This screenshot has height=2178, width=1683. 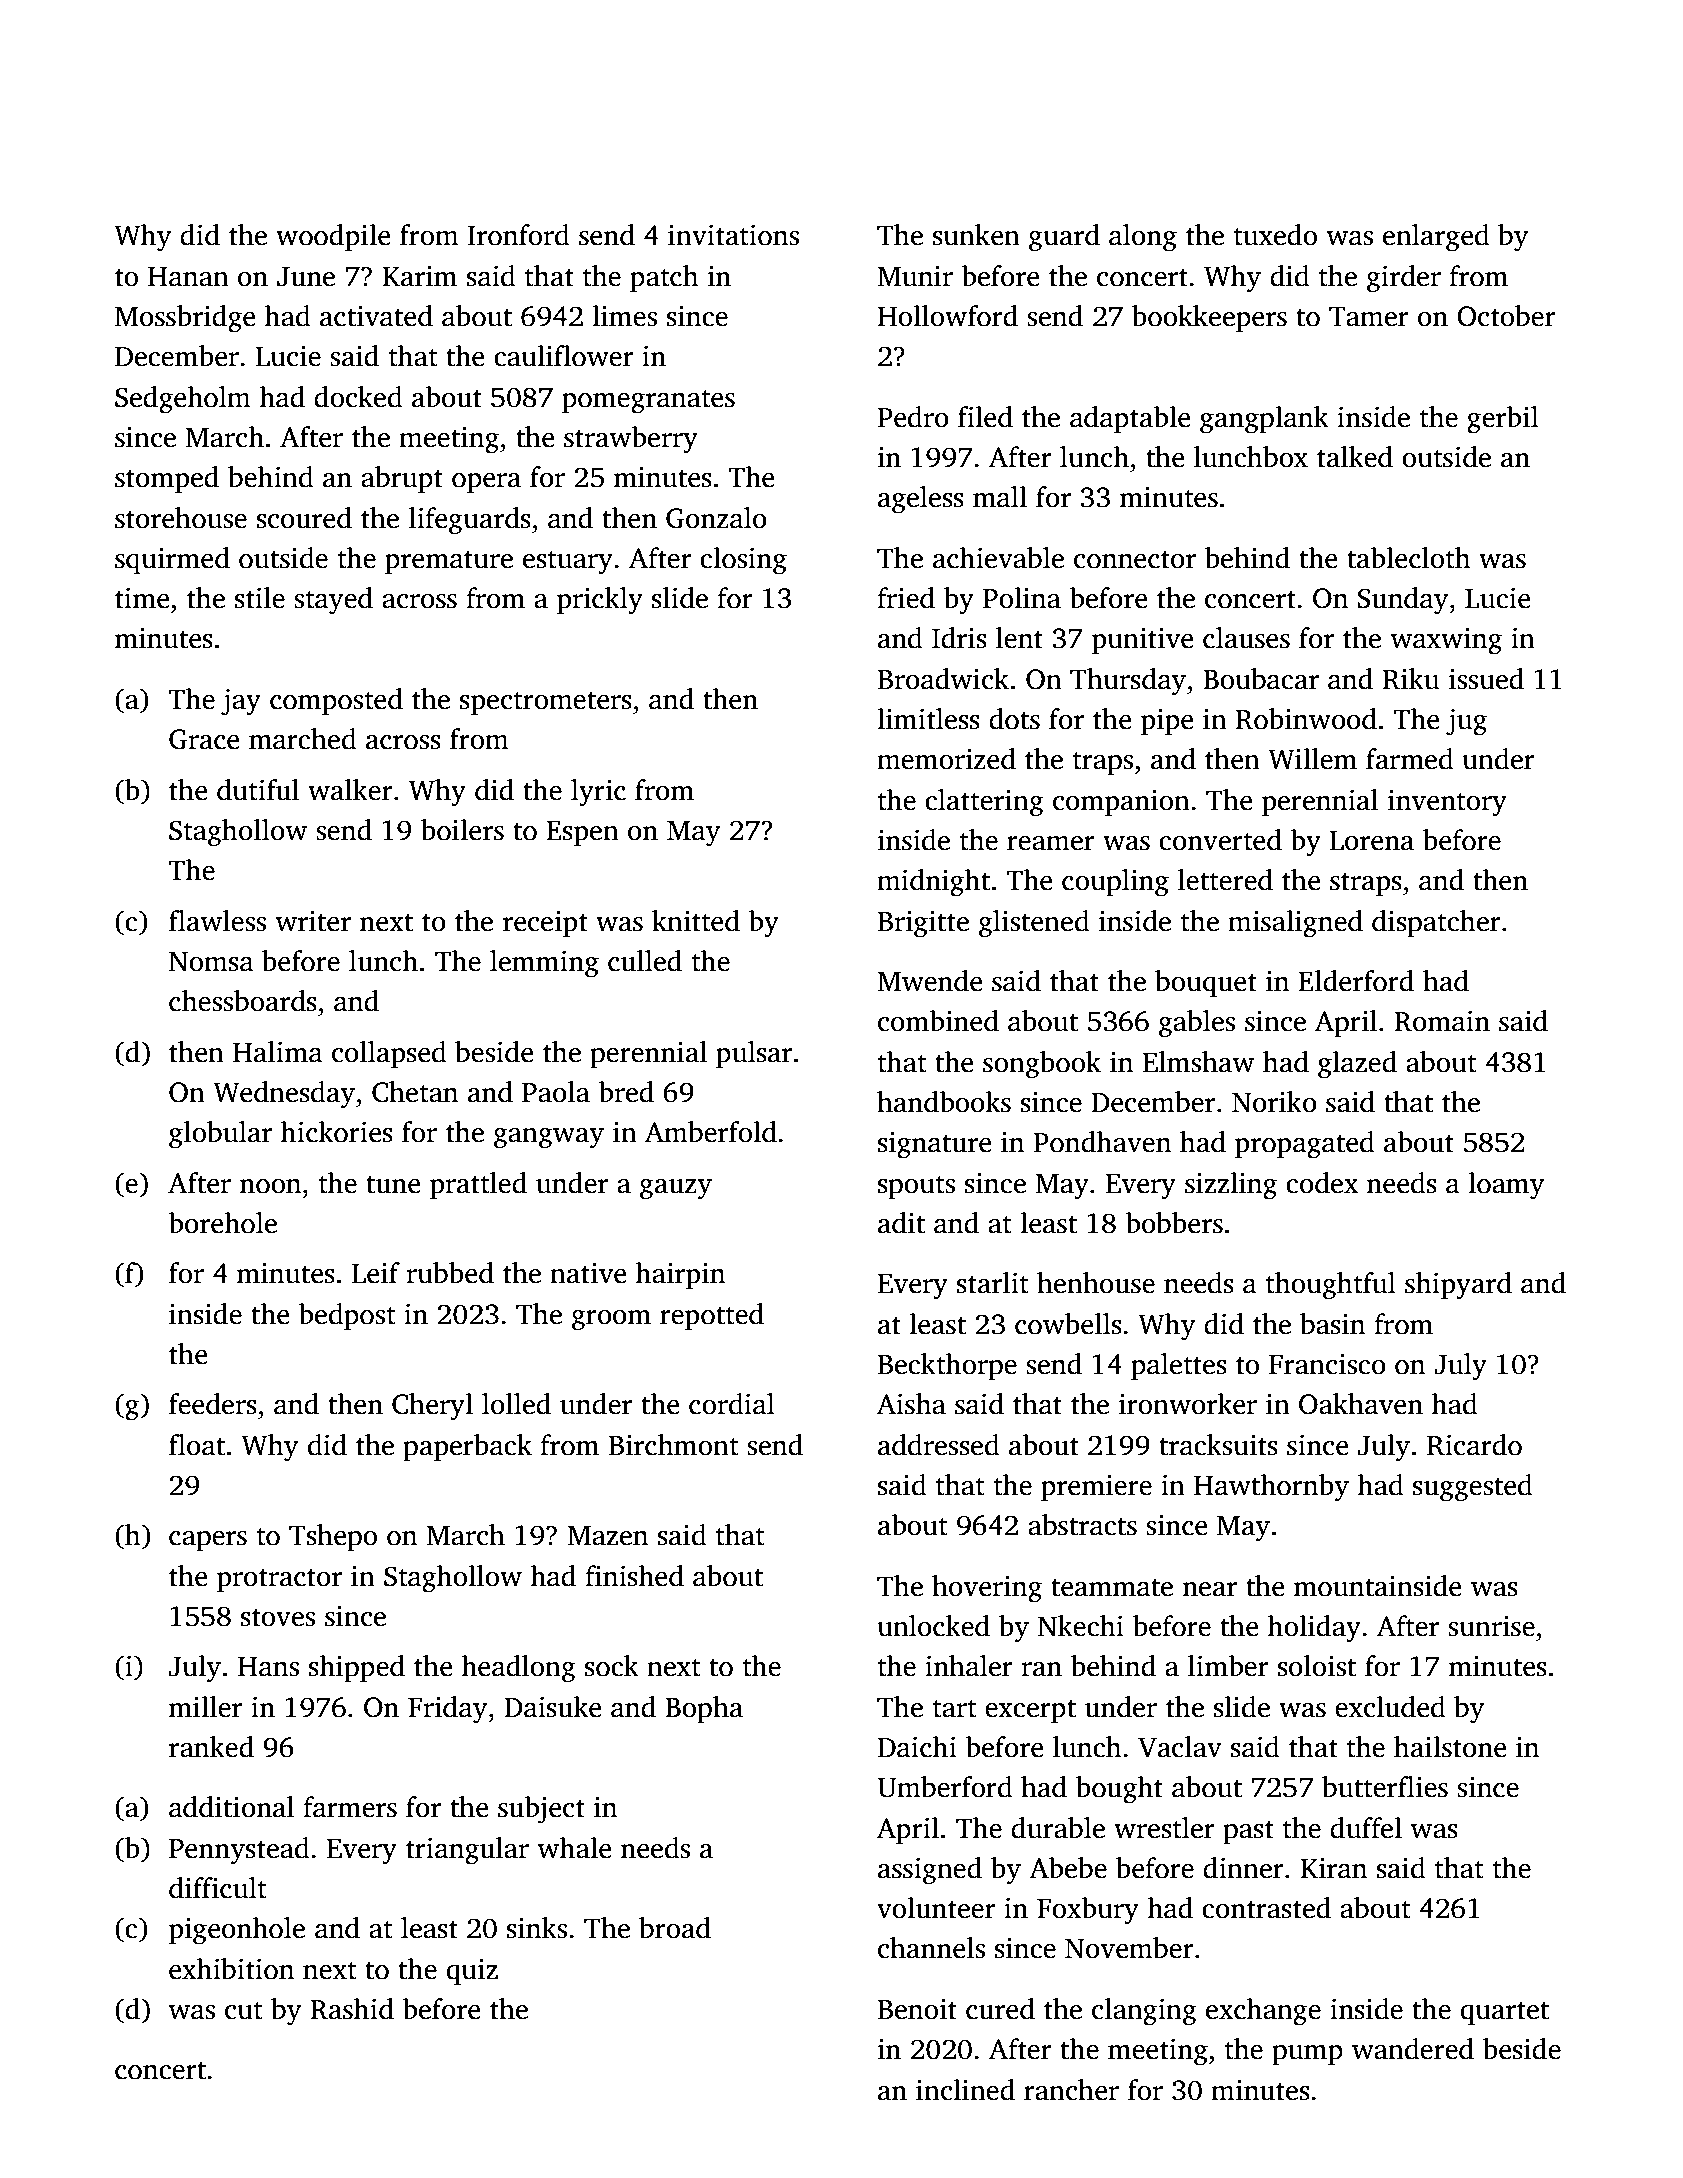 What do you see at coordinates (965, 2090) in the screenshot?
I see `inclined` at bounding box center [965, 2090].
